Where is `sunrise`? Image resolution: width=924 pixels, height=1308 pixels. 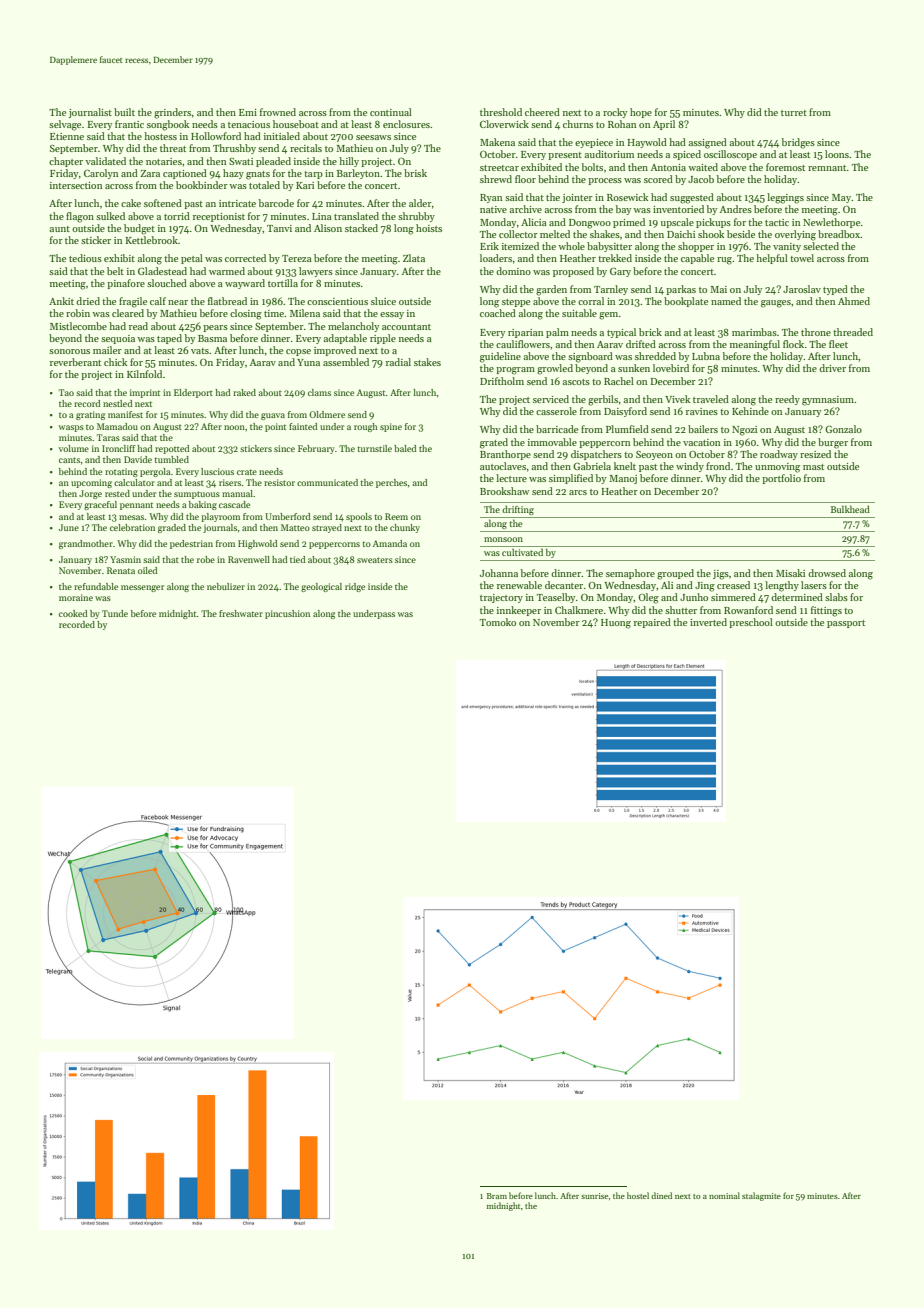
sunrise is located at coordinates (594, 1196).
